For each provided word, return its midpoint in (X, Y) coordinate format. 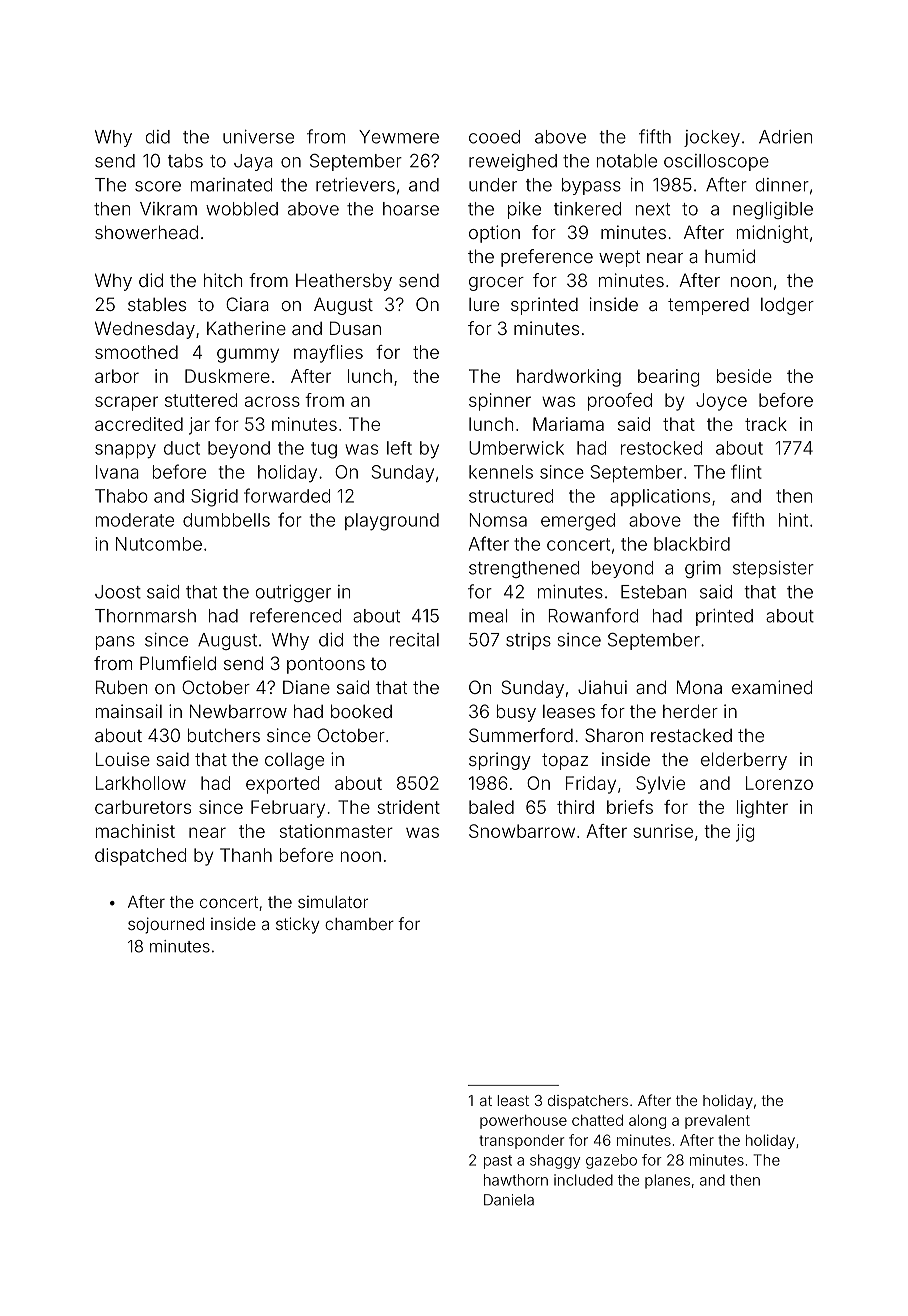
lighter (762, 809)
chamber (359, 924)
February (288, 809)
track (766, 424)
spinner (500, 402)
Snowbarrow (522, 831)
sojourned (166, 925)
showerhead (146, 232)
